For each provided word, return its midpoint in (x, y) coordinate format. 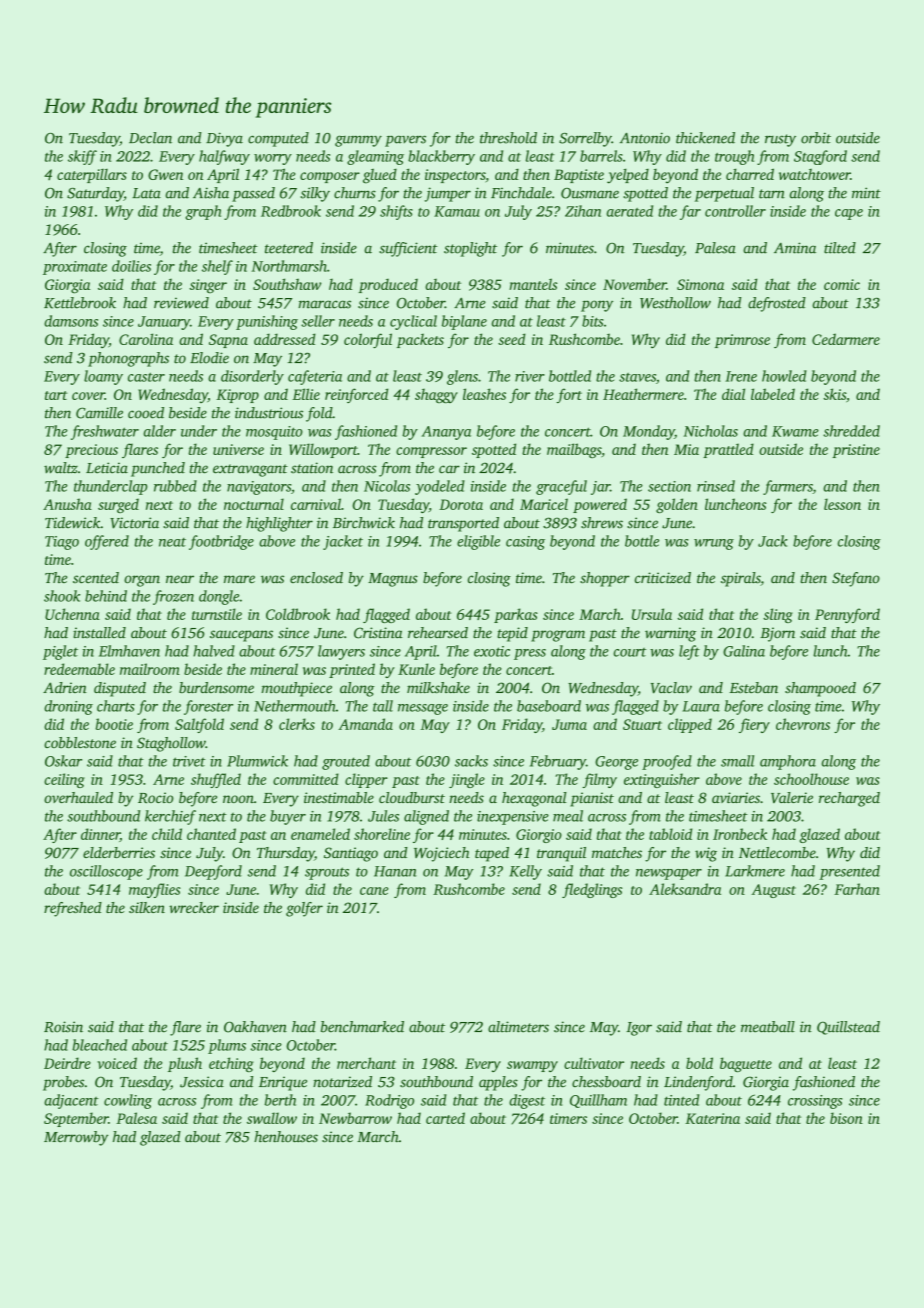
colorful (368, 340)
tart (56, 395)
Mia (686, 449)
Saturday (95, 194)
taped (492, 854)
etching (231, 1064)
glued (380, 176)
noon (238, 799)
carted (445, 1118)
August (774, 891)
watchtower (814, 174)
